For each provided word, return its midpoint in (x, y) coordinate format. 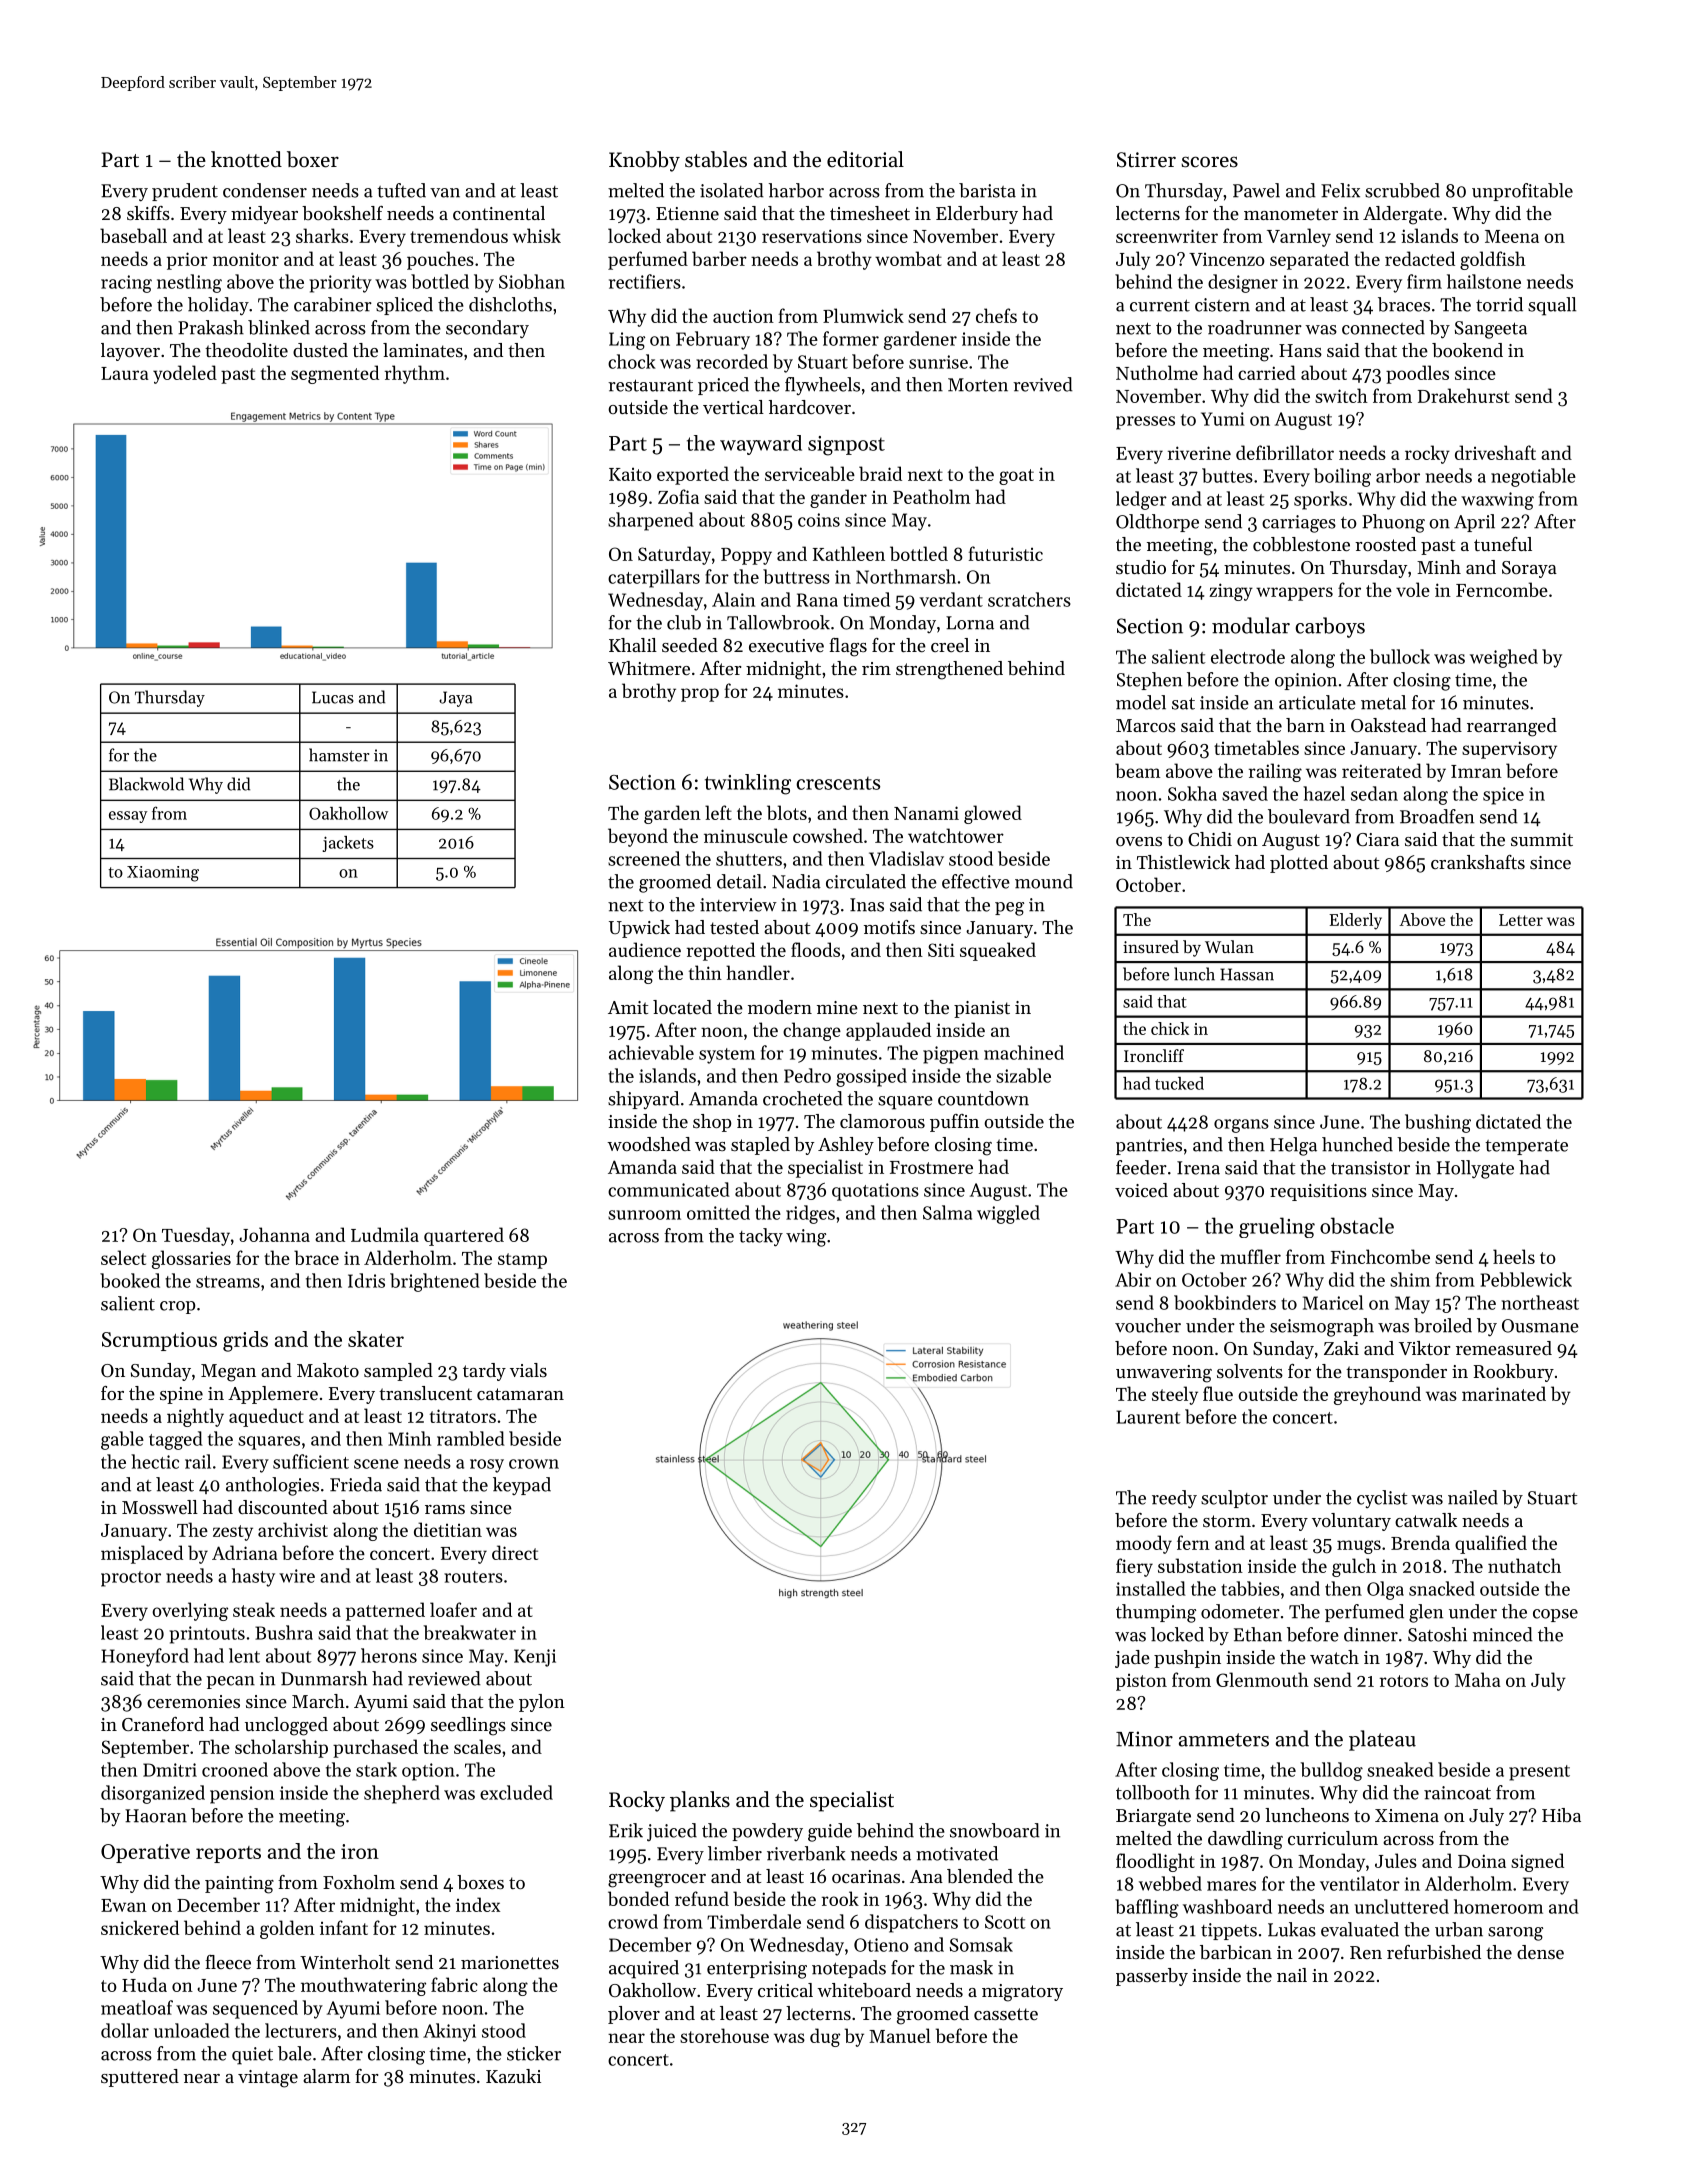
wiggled (1008, 1214)
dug (825, 2037)
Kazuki (513, 2076)
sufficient (311, 1461)
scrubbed (1402, 190)
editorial (865, 159)
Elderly (1355, 921)
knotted (246, 159)
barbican (1236, 1952)
